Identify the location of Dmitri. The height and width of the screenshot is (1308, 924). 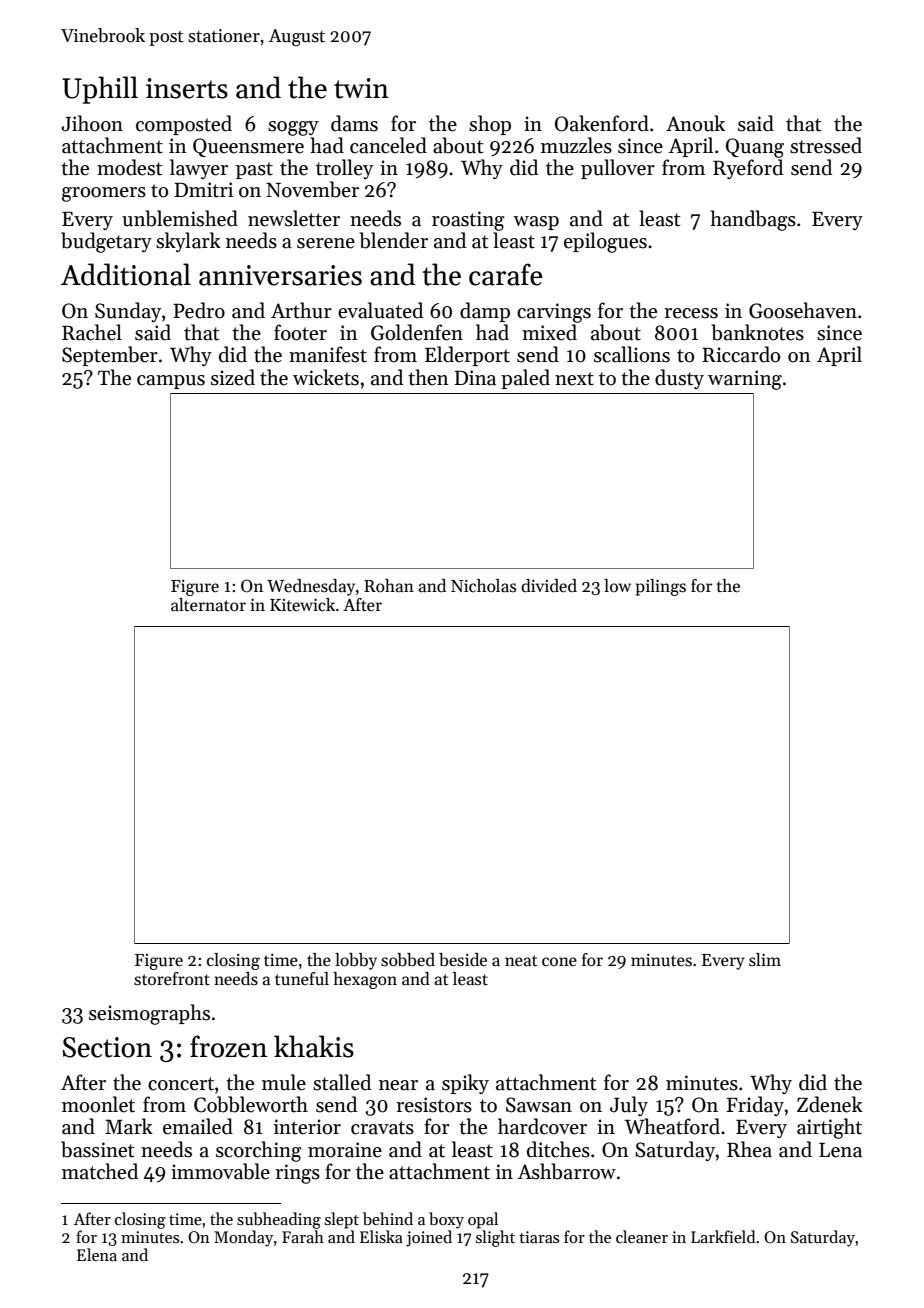
(203, 190).
